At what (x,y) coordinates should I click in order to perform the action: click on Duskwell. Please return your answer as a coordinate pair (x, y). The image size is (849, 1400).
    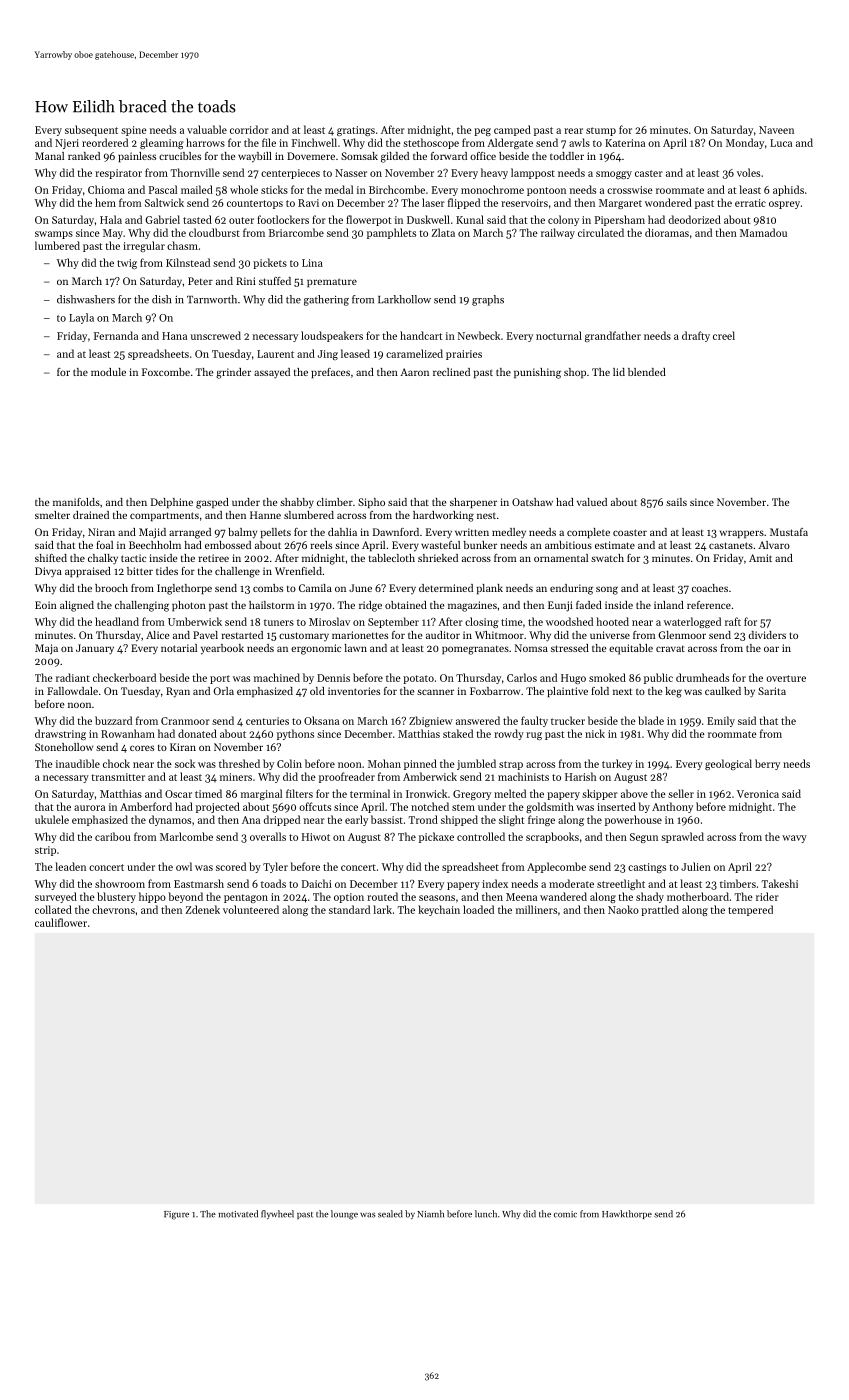
    Looking at the image, I should click on (428, 219).
